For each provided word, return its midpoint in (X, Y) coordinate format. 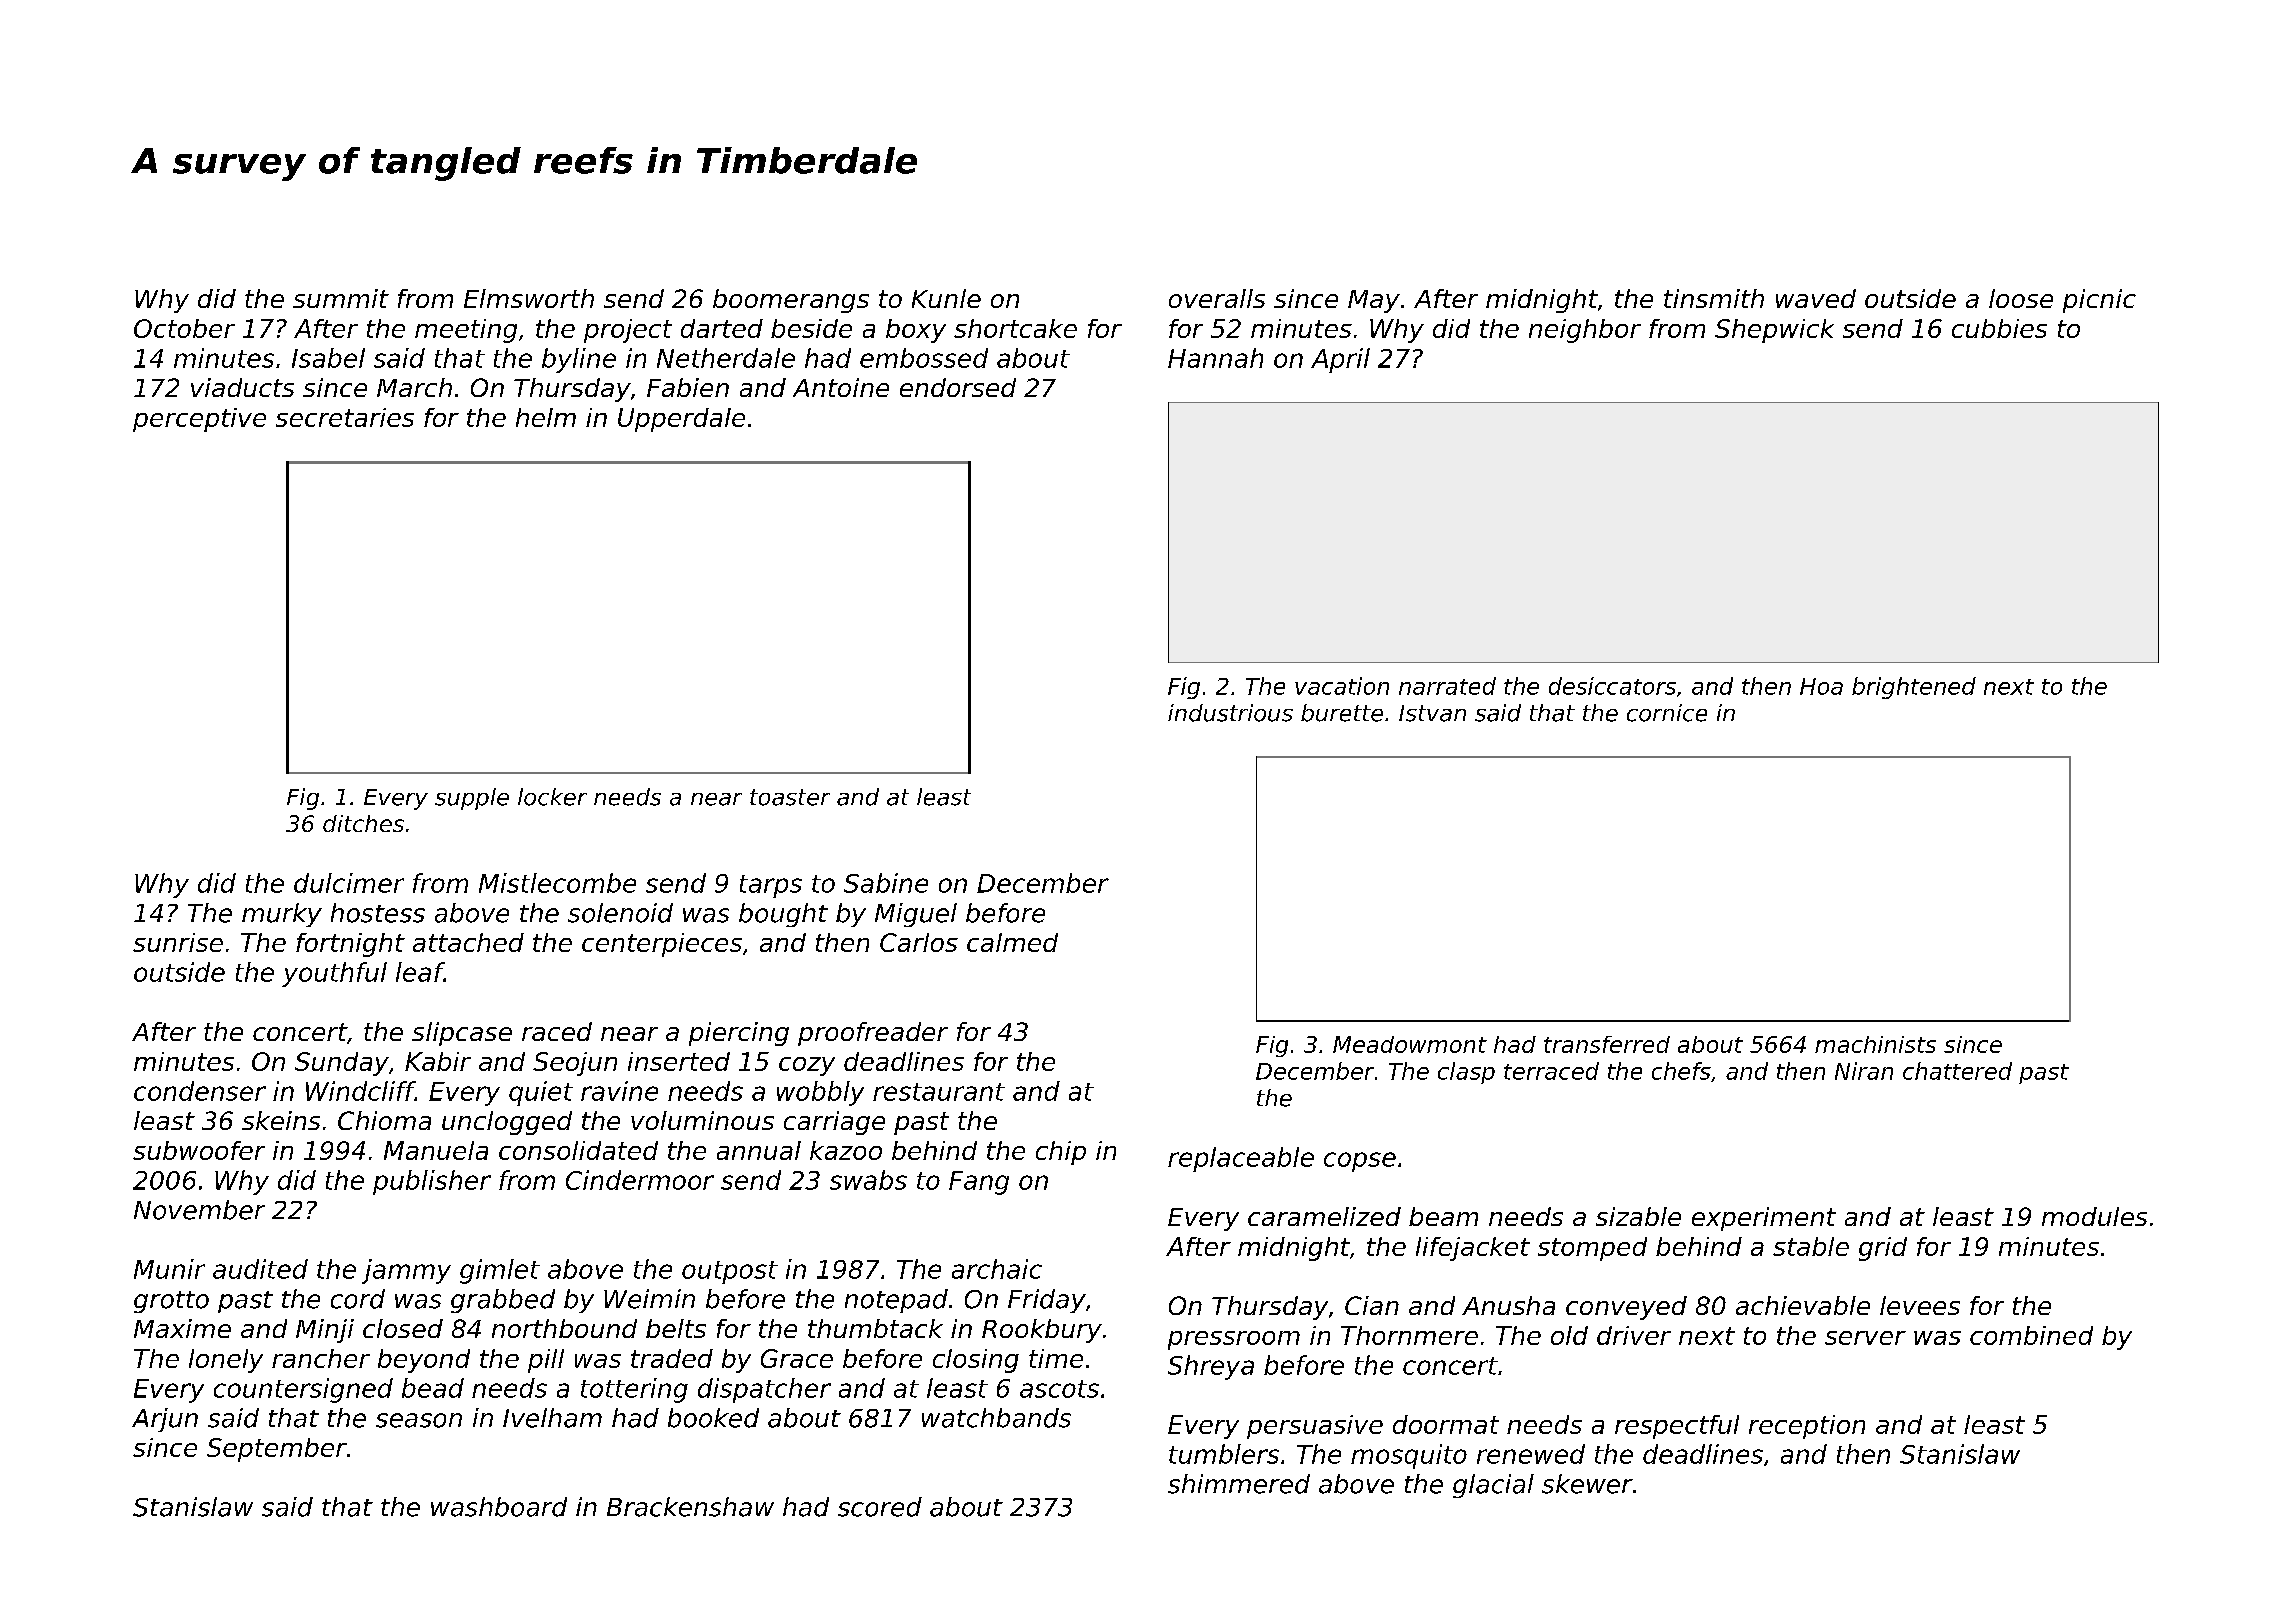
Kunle (946, 298)
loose (2021, 298)
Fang (979, 1183)
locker (552, 797)
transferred (1607, 1044)
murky (282, 915)
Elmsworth (529, 298)
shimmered (1239, 1484)
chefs (1681, 1071)
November (199, 1210)
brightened (1914, 688)
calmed (1012, 942)
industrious (1230, 713)
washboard (499, 1507)
